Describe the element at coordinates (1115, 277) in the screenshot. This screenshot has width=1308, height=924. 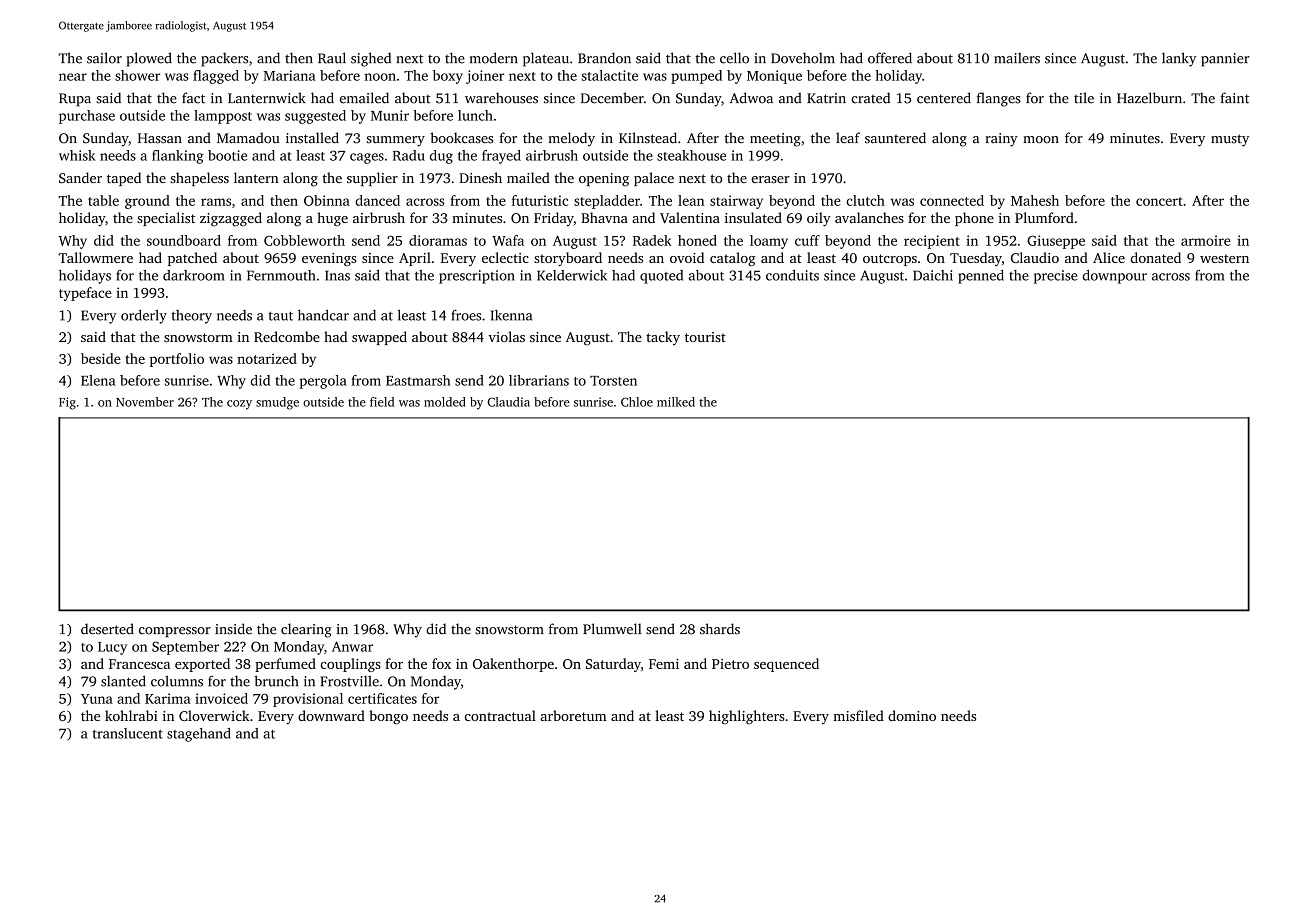
I see `downpour` at that location.
